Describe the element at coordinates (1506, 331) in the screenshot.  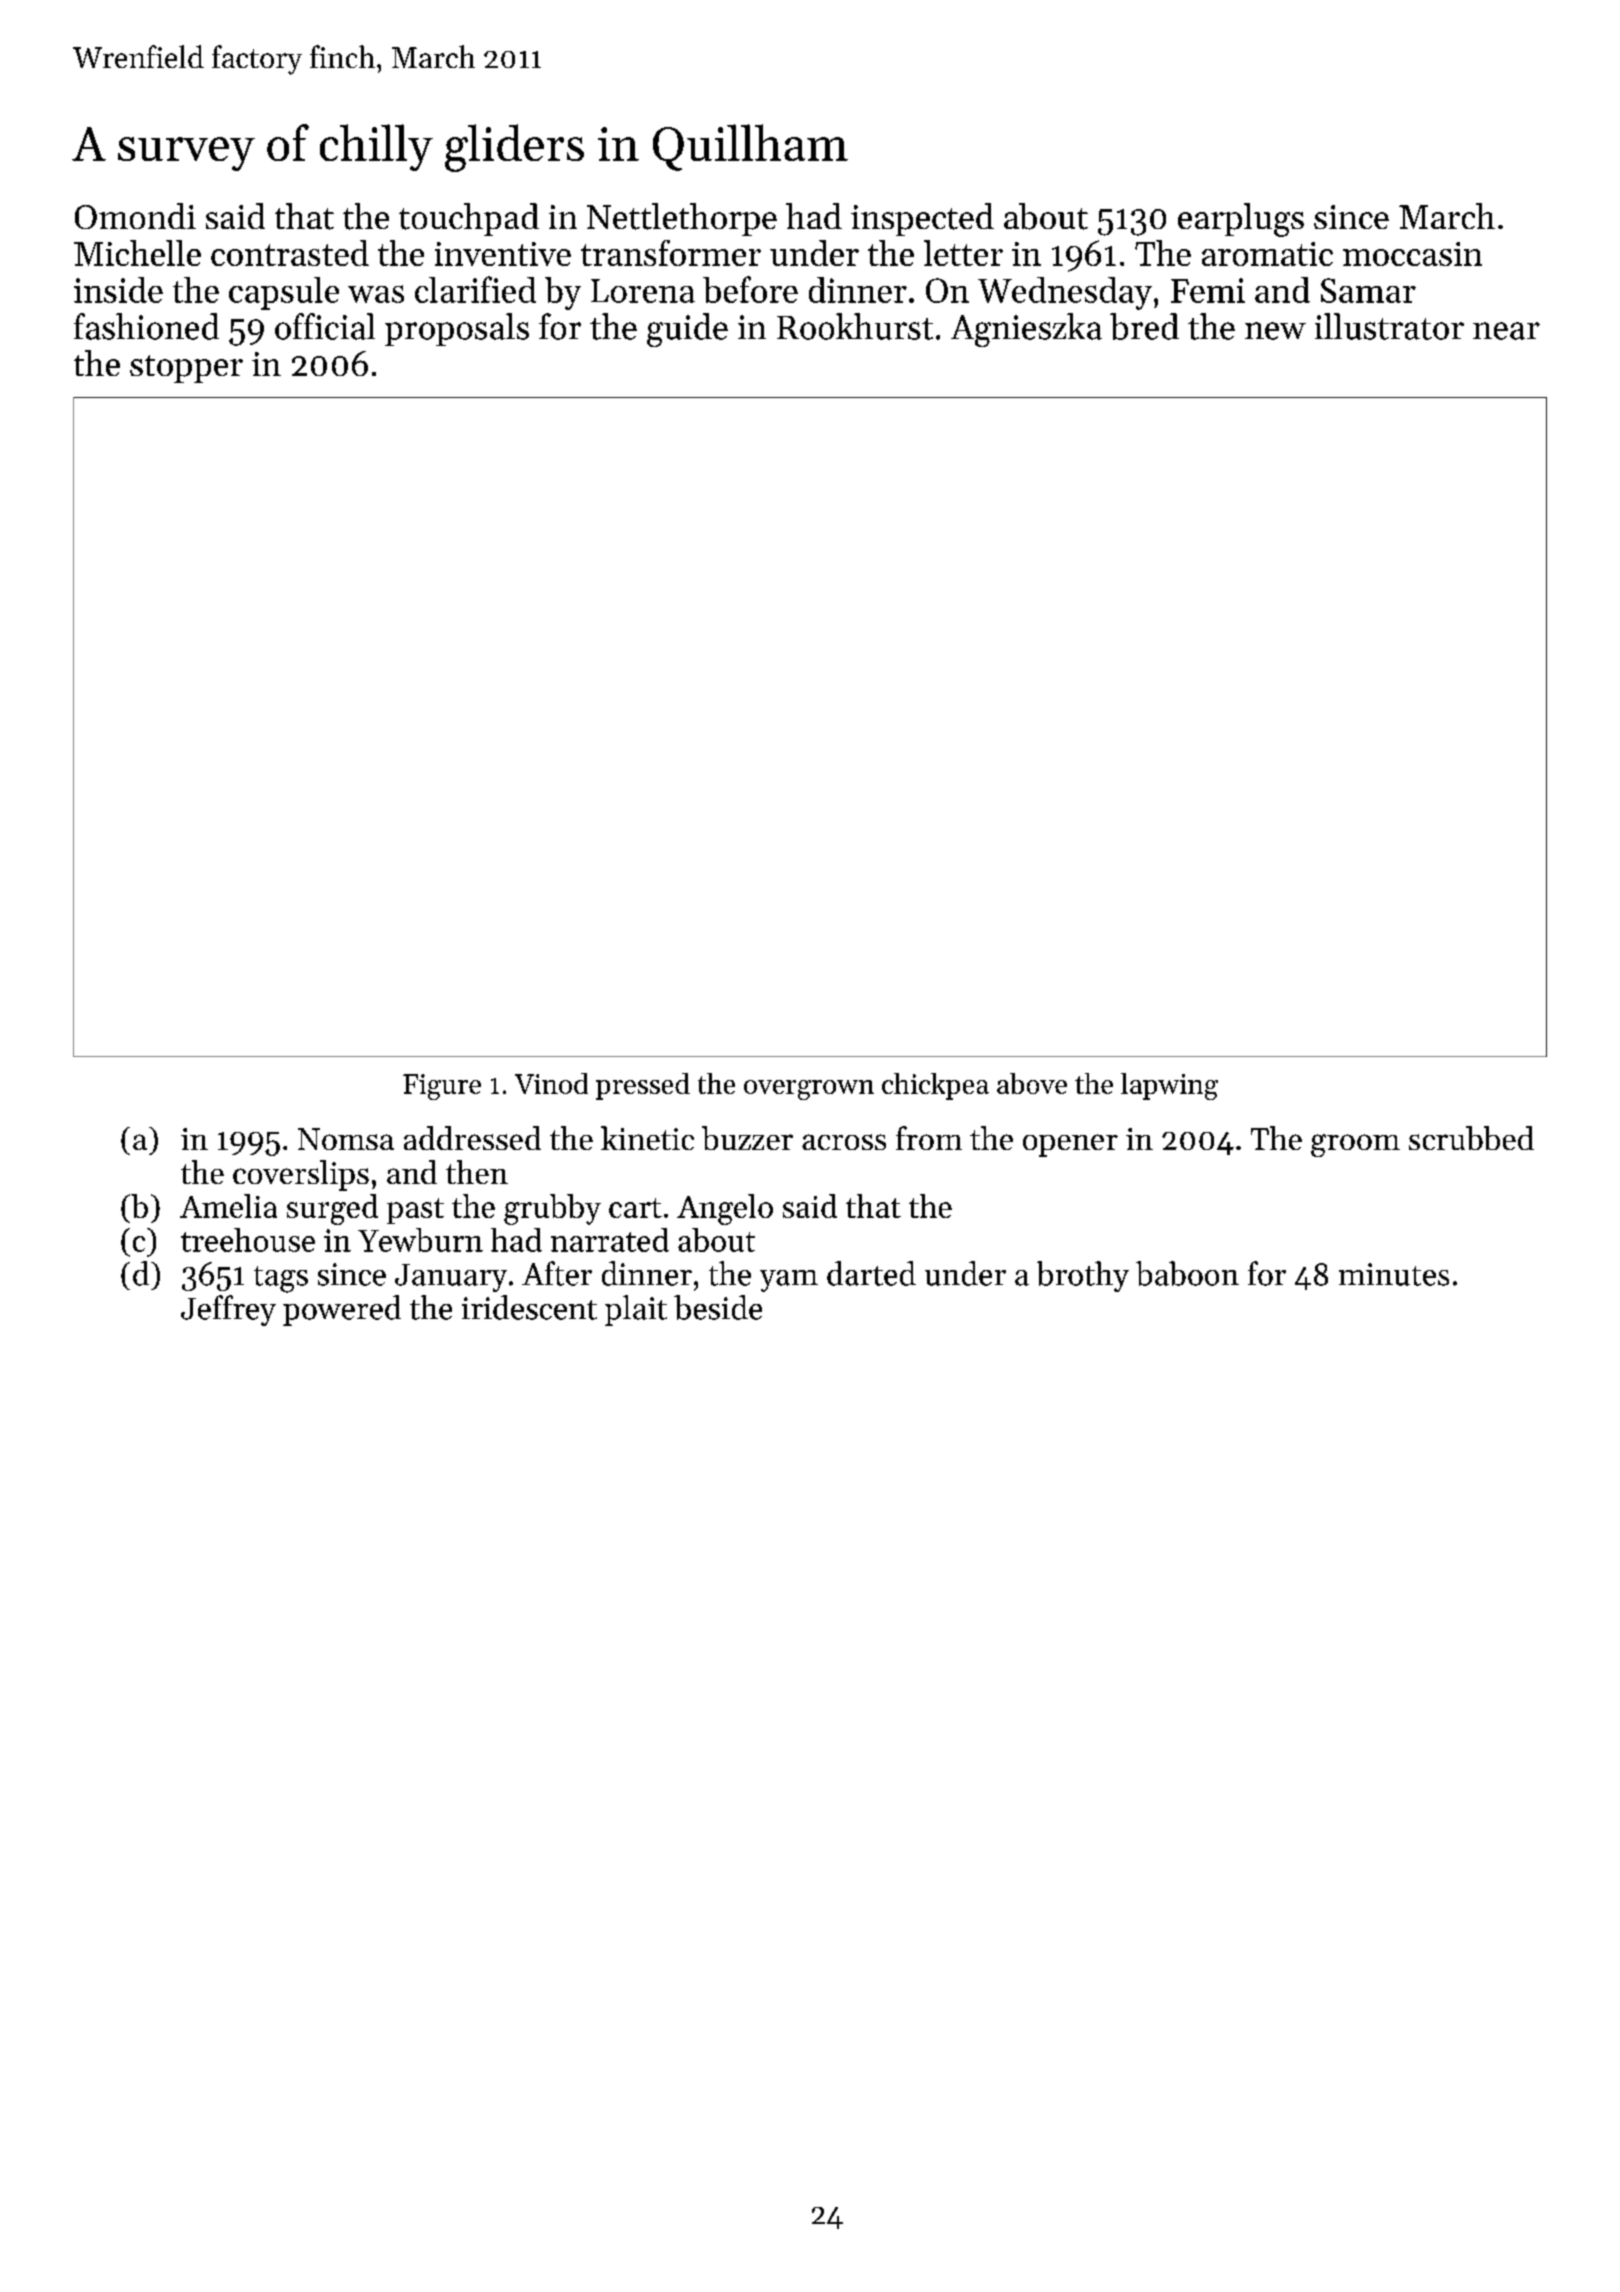
I see `near` at that location.
